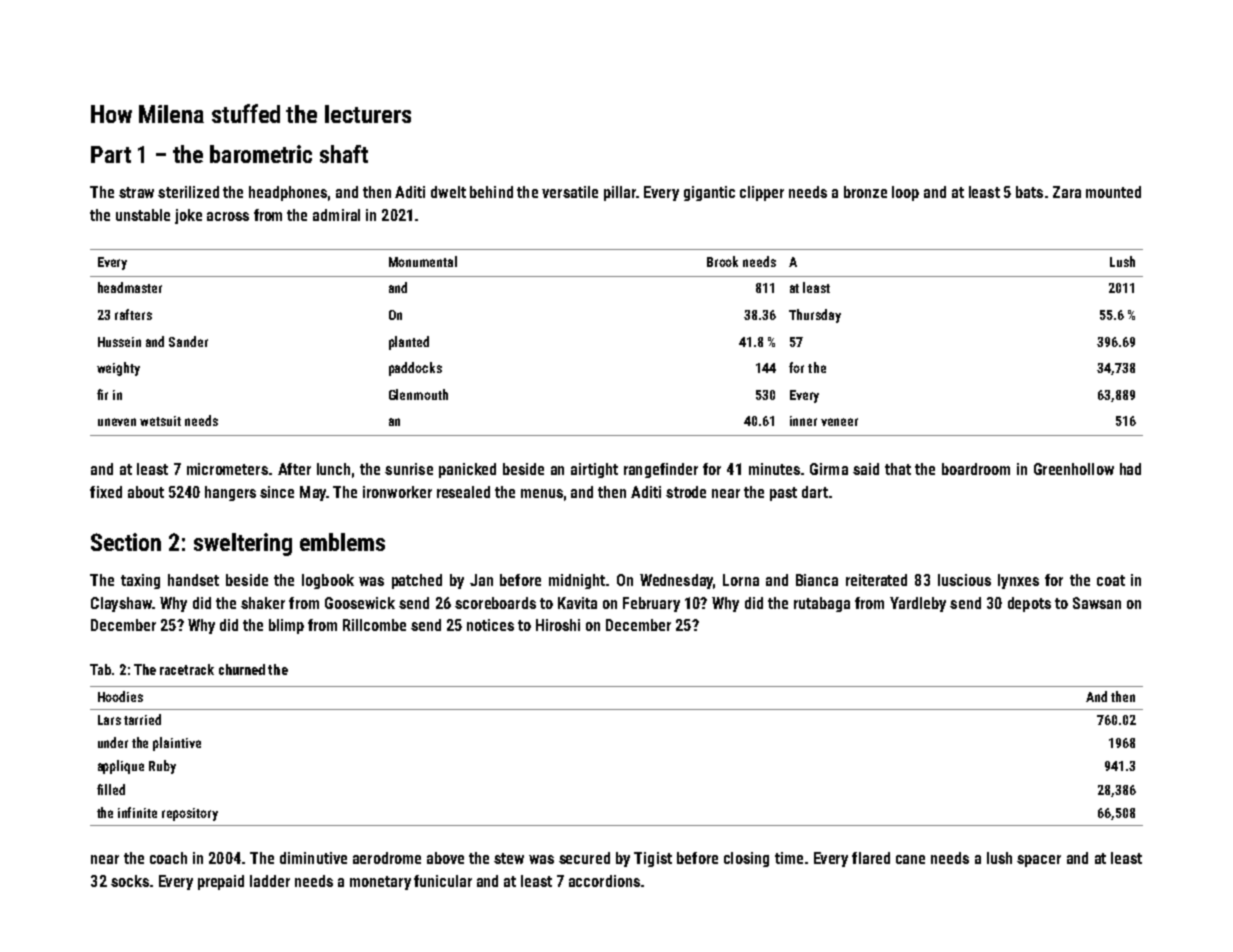 The height and width of the page is (952, 1233). I want to click on wetsuit, so click(160, 421).
